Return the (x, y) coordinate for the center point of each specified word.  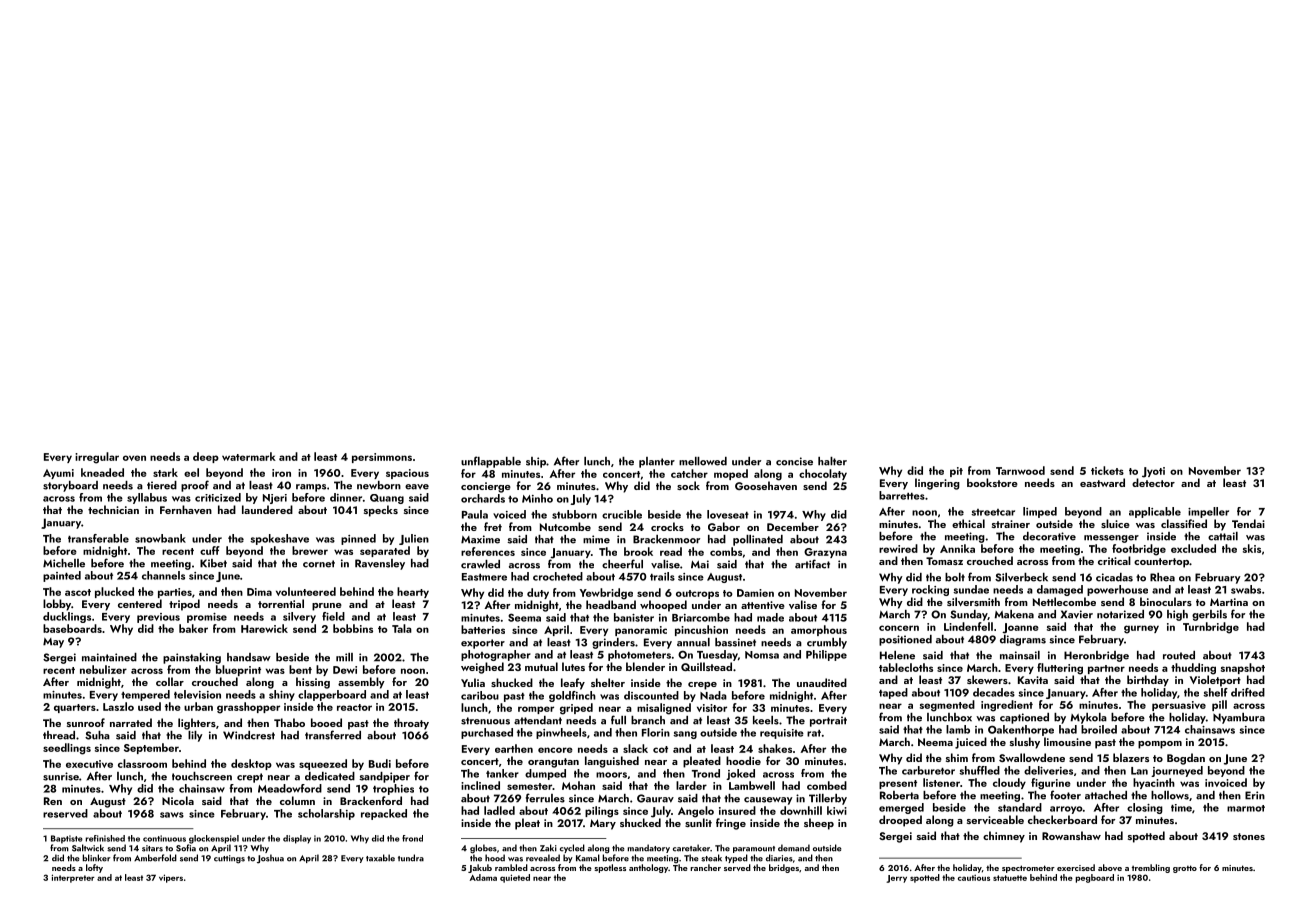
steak (711, 858)
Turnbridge (1211, 628)
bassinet (735, 642)
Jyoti (1153, 472)
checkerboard (1062, 819)
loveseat (728, 514)
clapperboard (332, 695)
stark (165, 472)
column (297, 800)
